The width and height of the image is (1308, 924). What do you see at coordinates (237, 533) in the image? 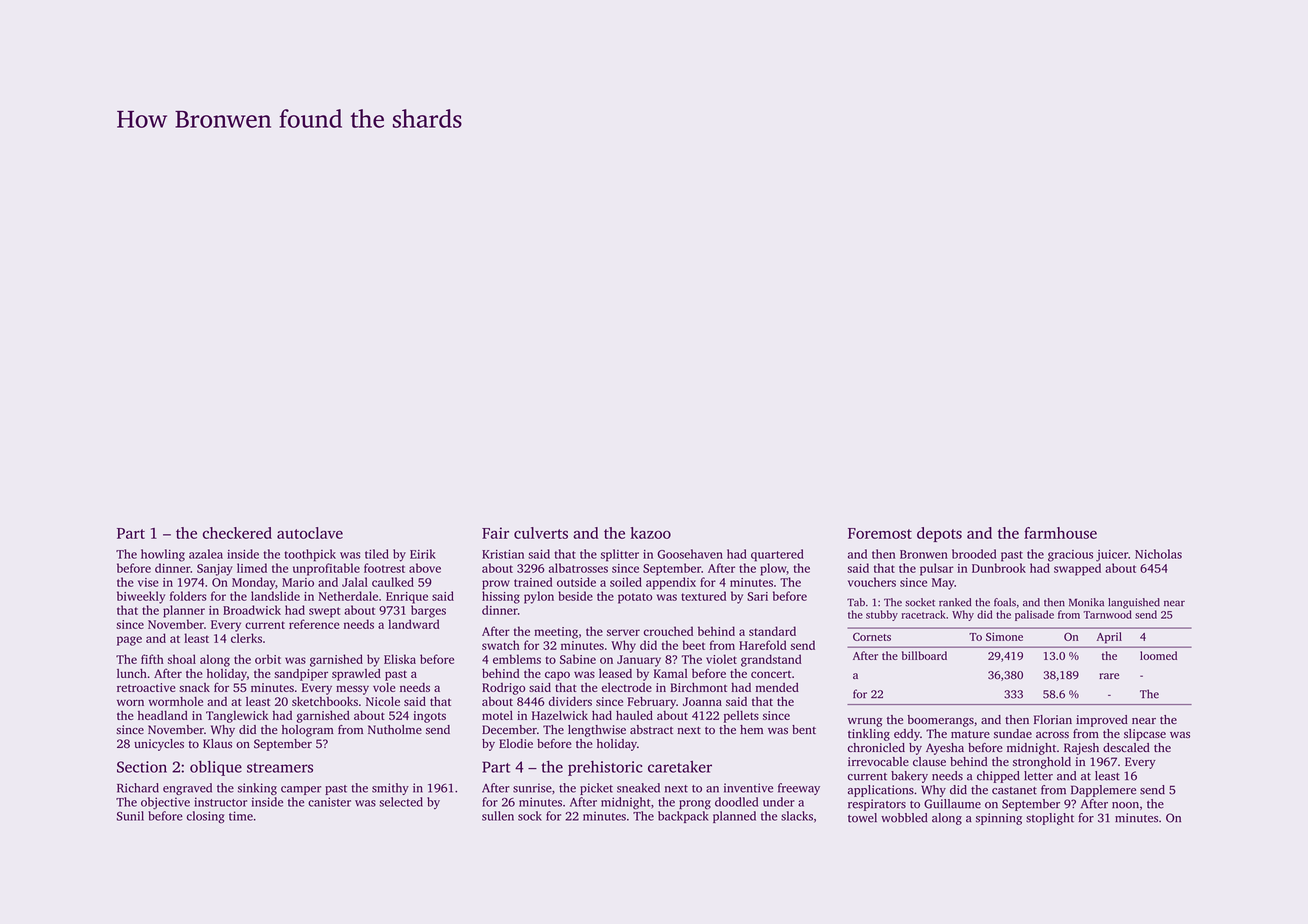
I see `checkered` at bounding box center [237, 533].
